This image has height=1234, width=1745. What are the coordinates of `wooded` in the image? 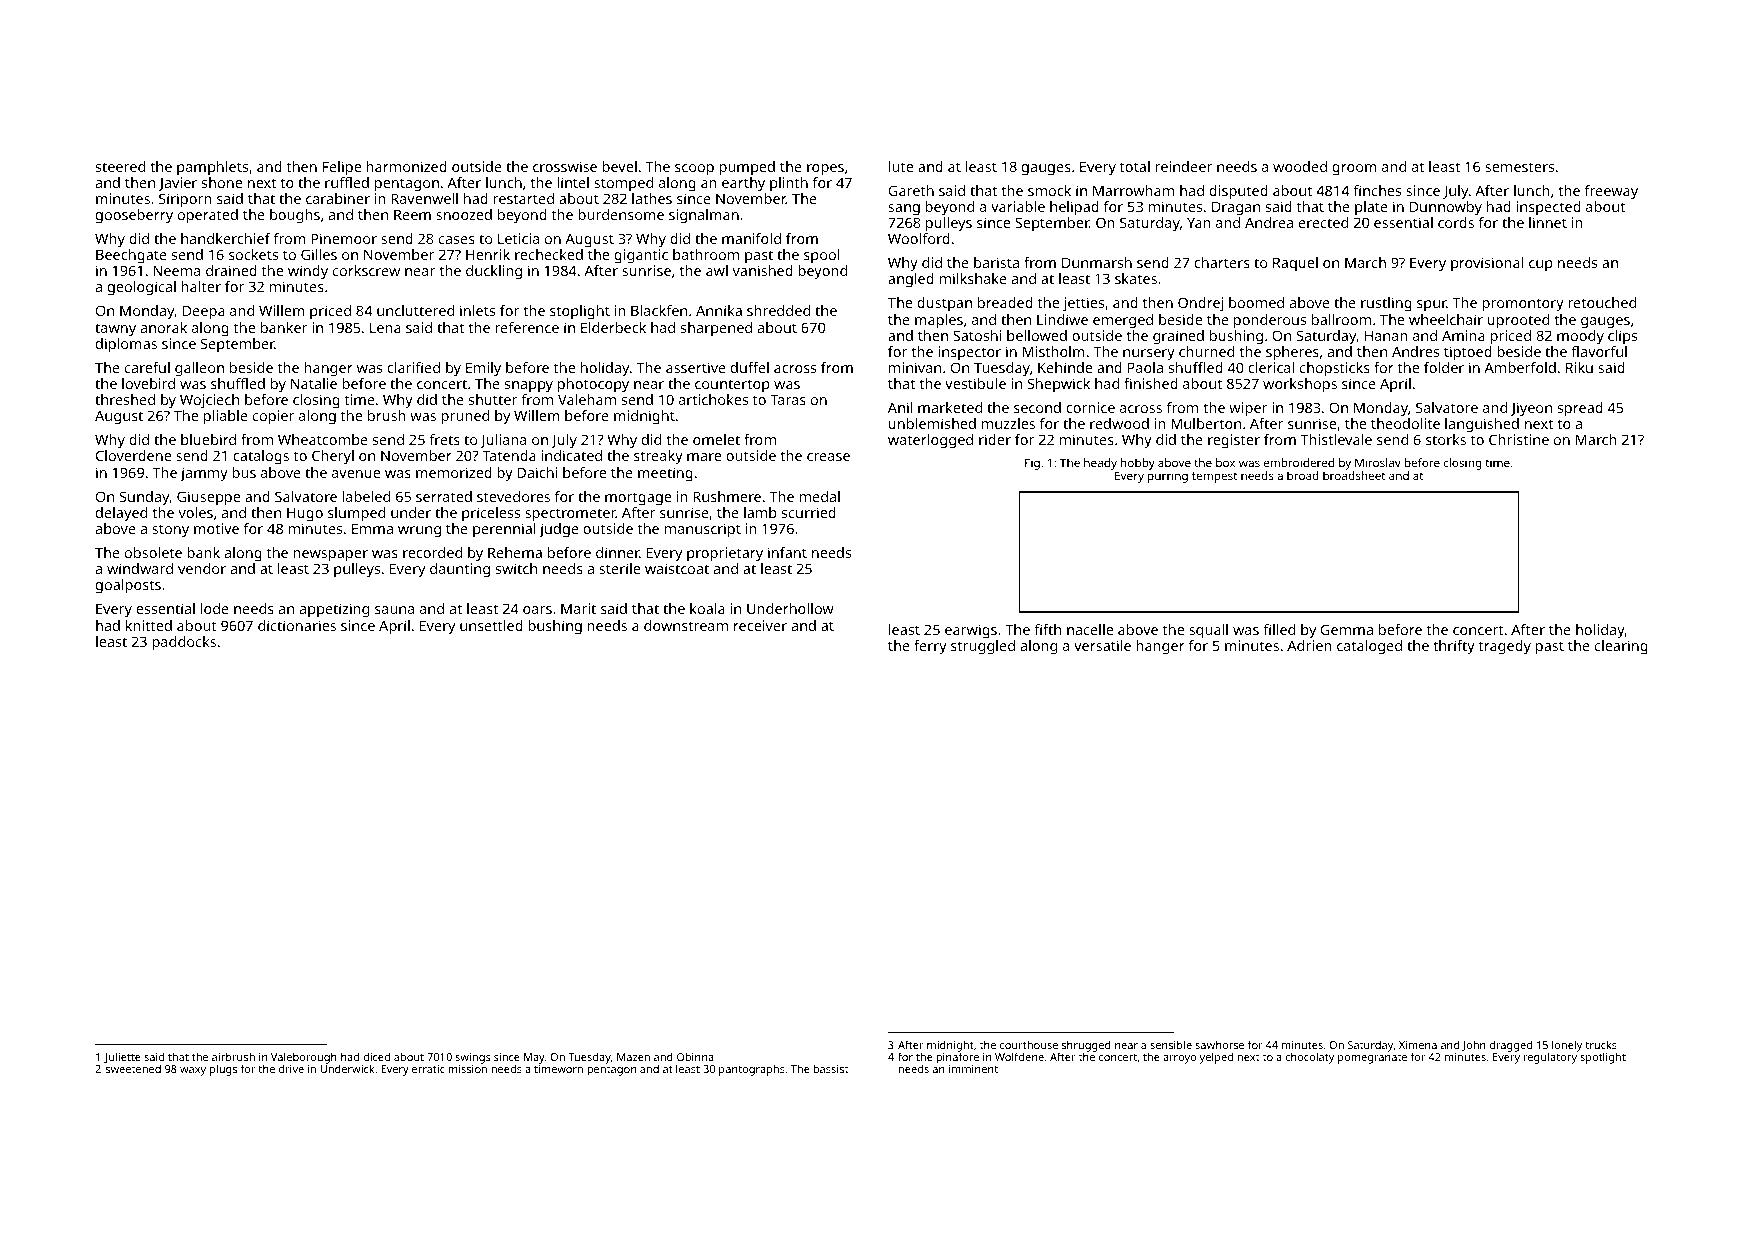 It's located at (1300, 166).
